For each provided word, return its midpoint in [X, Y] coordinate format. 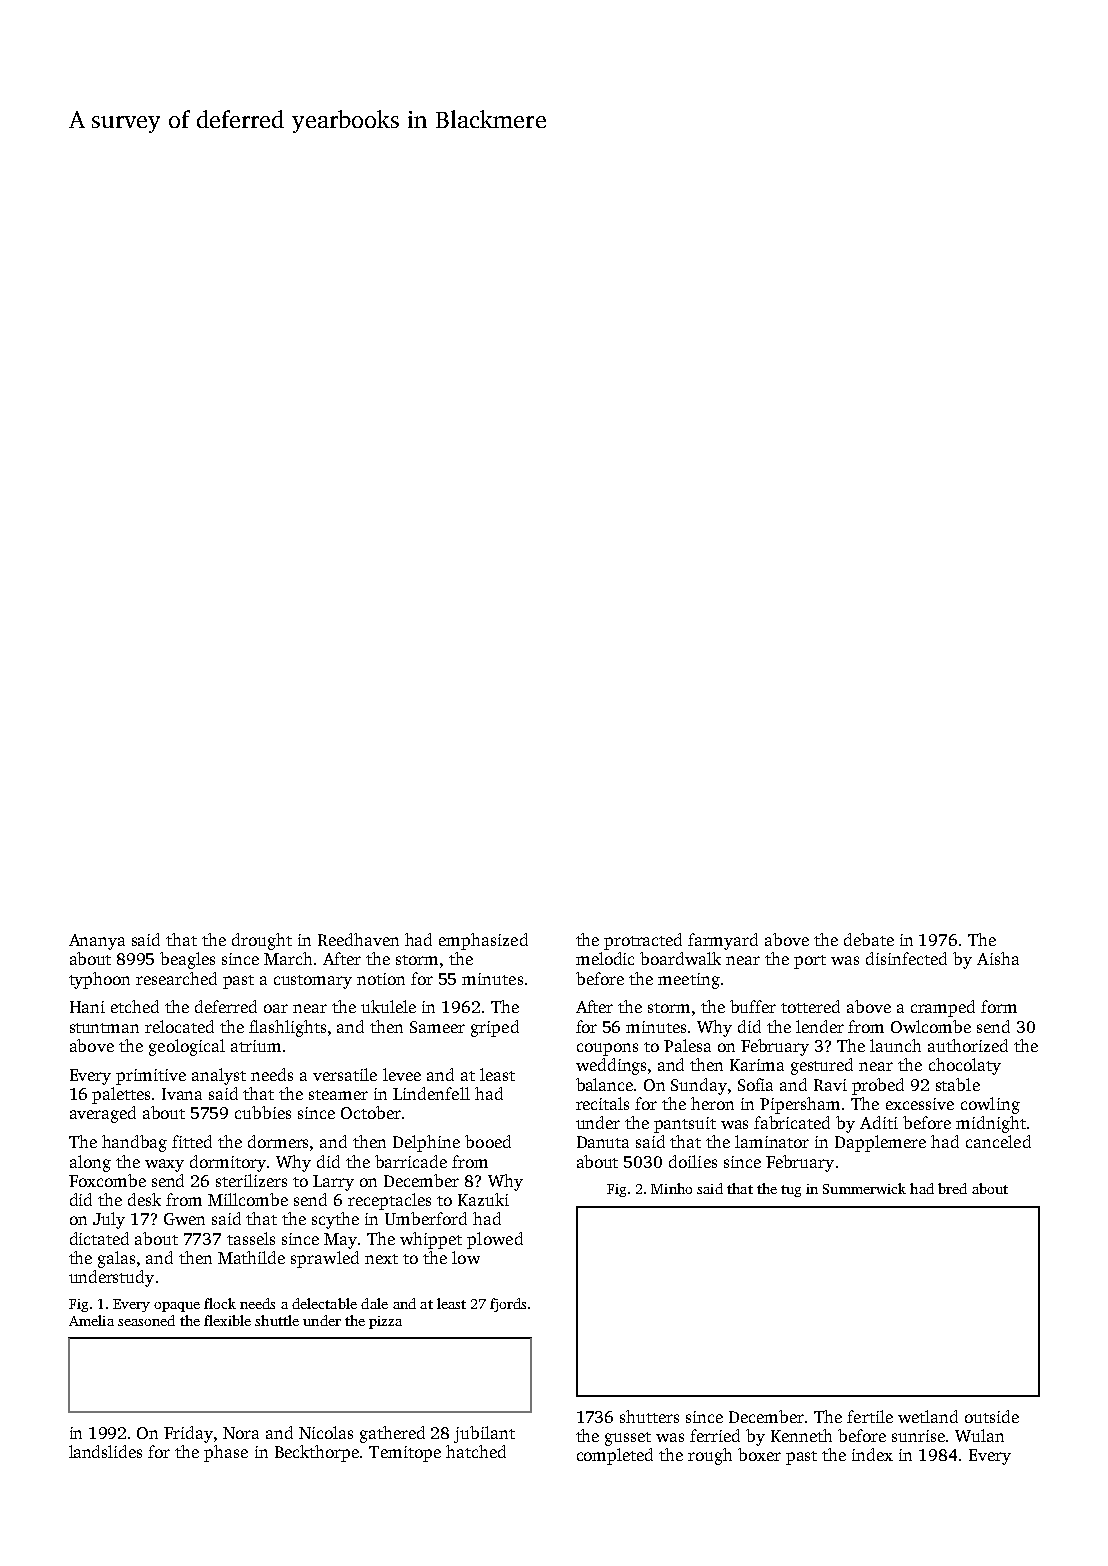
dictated [99, 1238]
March [288, 958]
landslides [105, 1451]
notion [381, 979]
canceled [998, 1141]
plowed [495, 1240]
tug [791, 1191]
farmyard [723, 941]
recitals [602, 1103]
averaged [103, 1114]
